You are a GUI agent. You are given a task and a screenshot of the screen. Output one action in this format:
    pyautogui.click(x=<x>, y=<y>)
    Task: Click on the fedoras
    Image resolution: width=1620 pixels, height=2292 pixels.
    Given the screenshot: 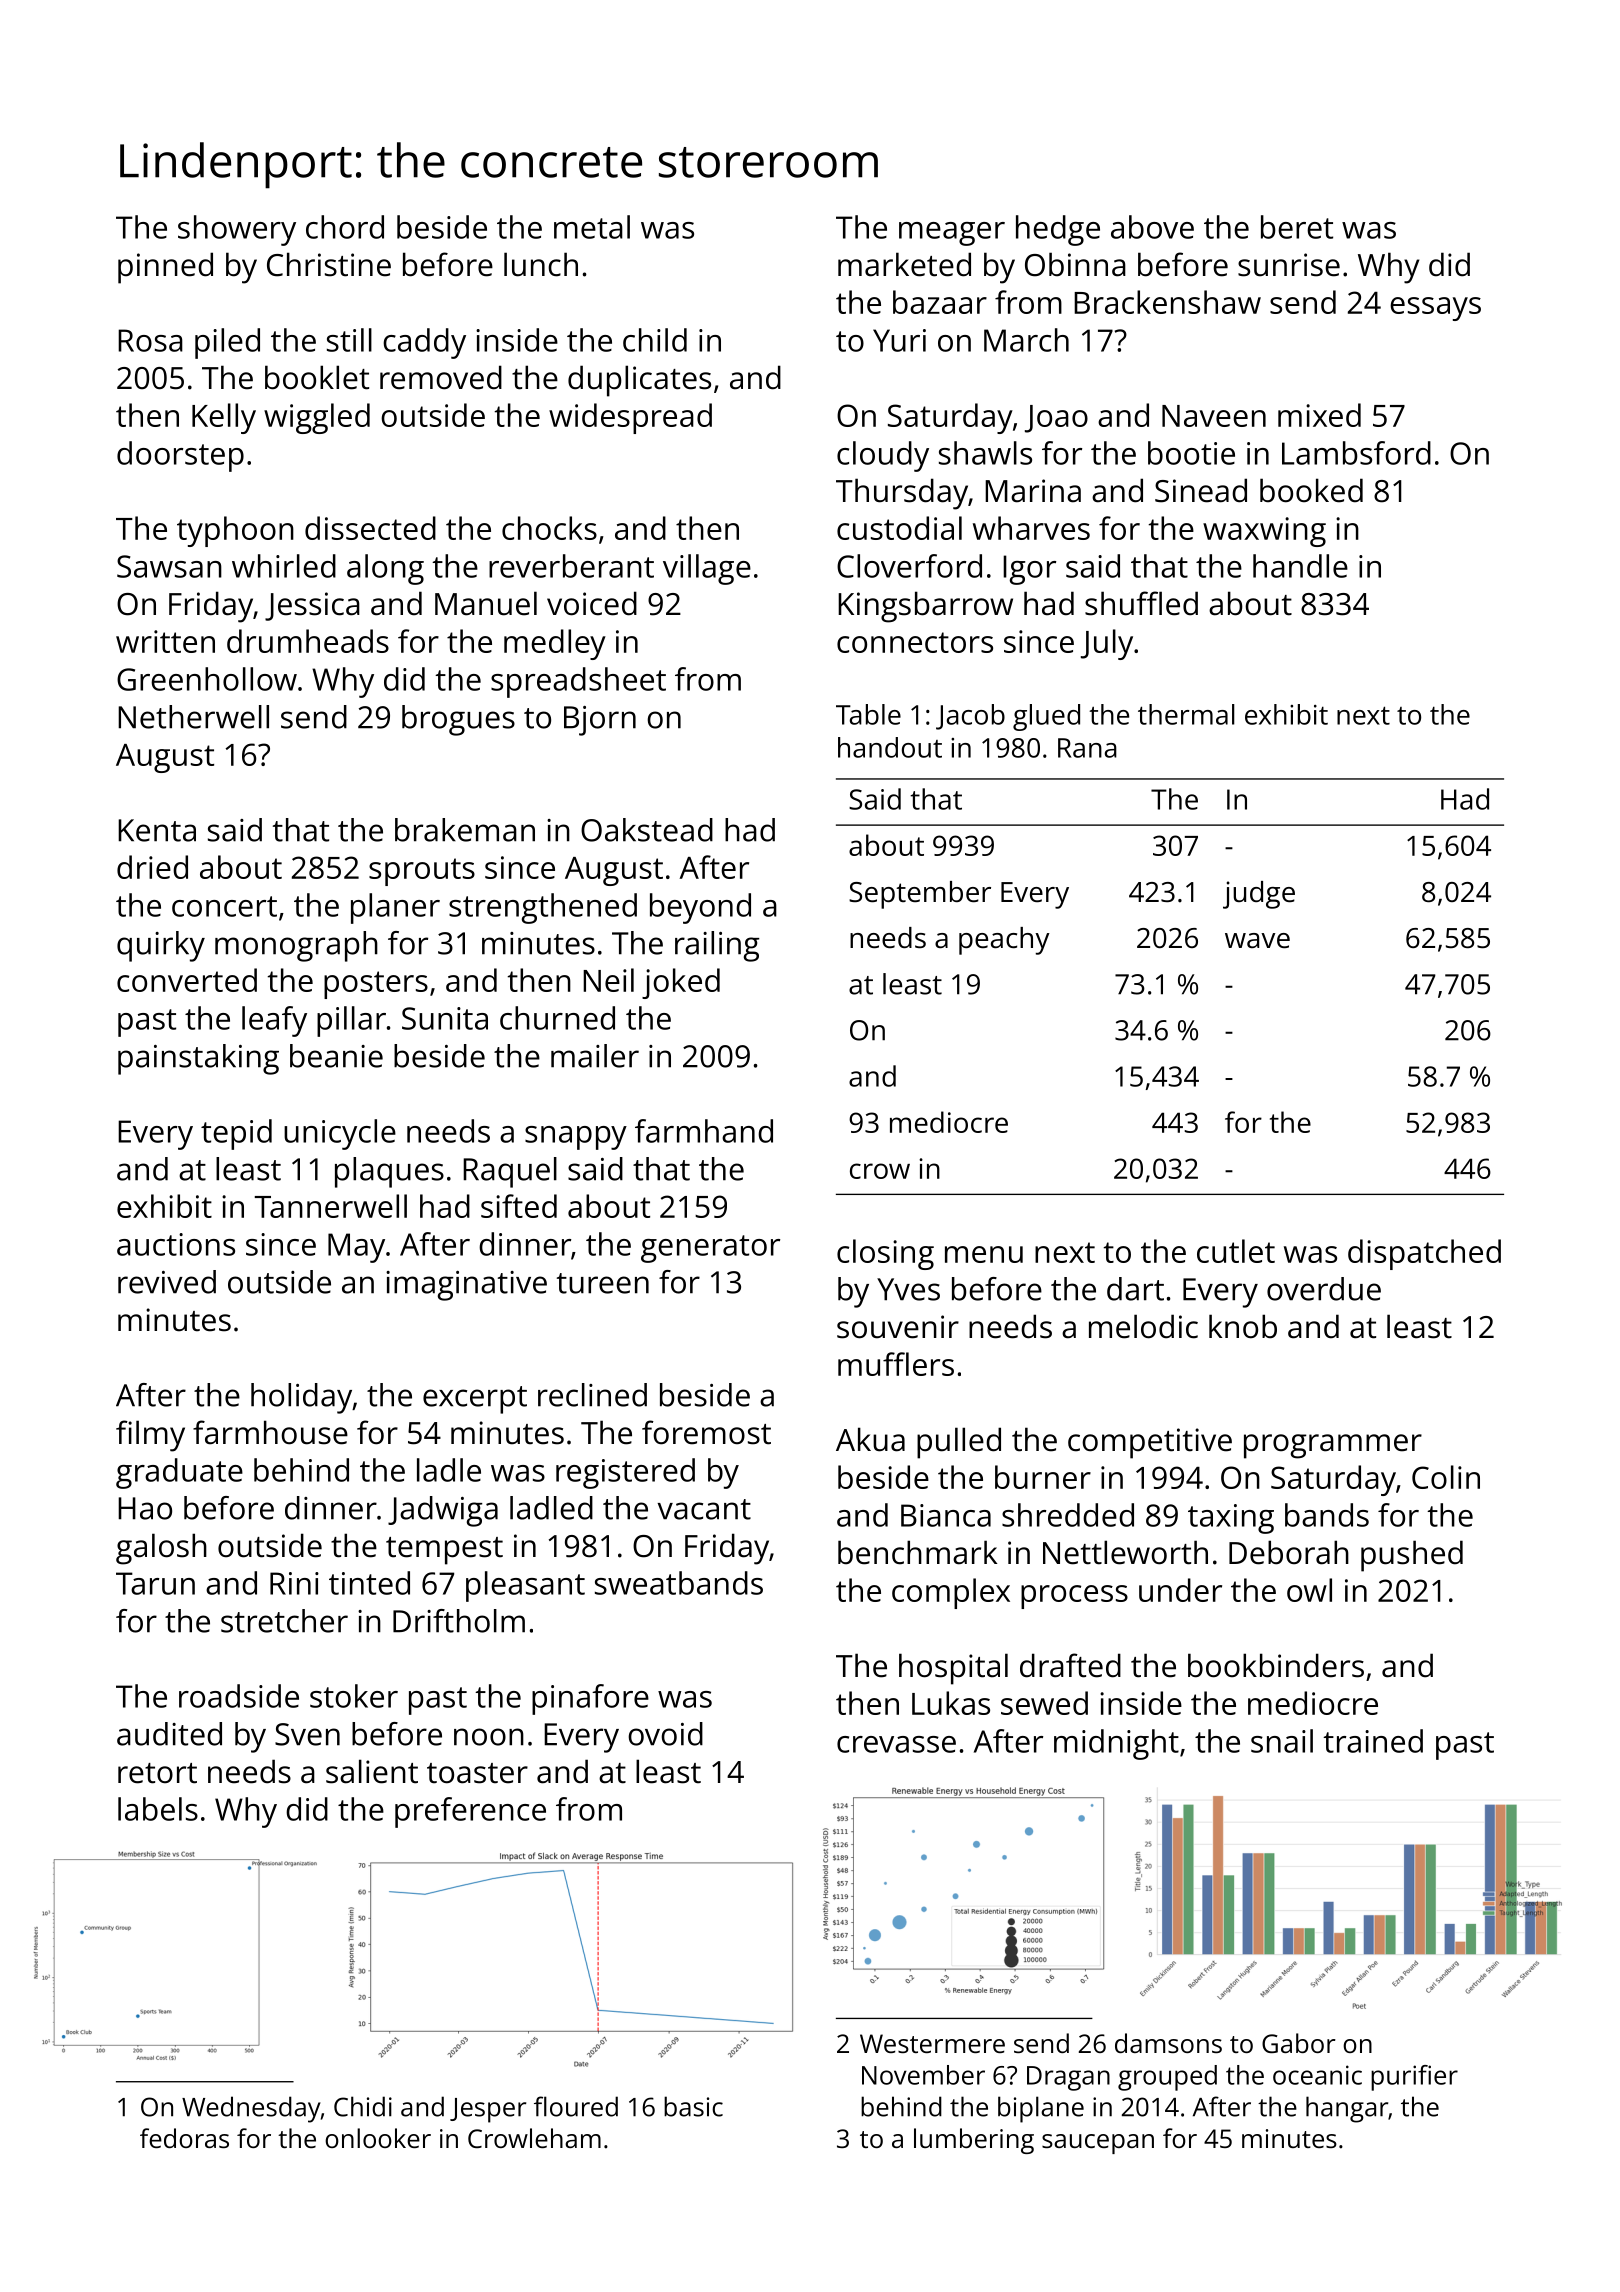 What is the action you would take?
    pyautogui.click(x=184, y=2138)
